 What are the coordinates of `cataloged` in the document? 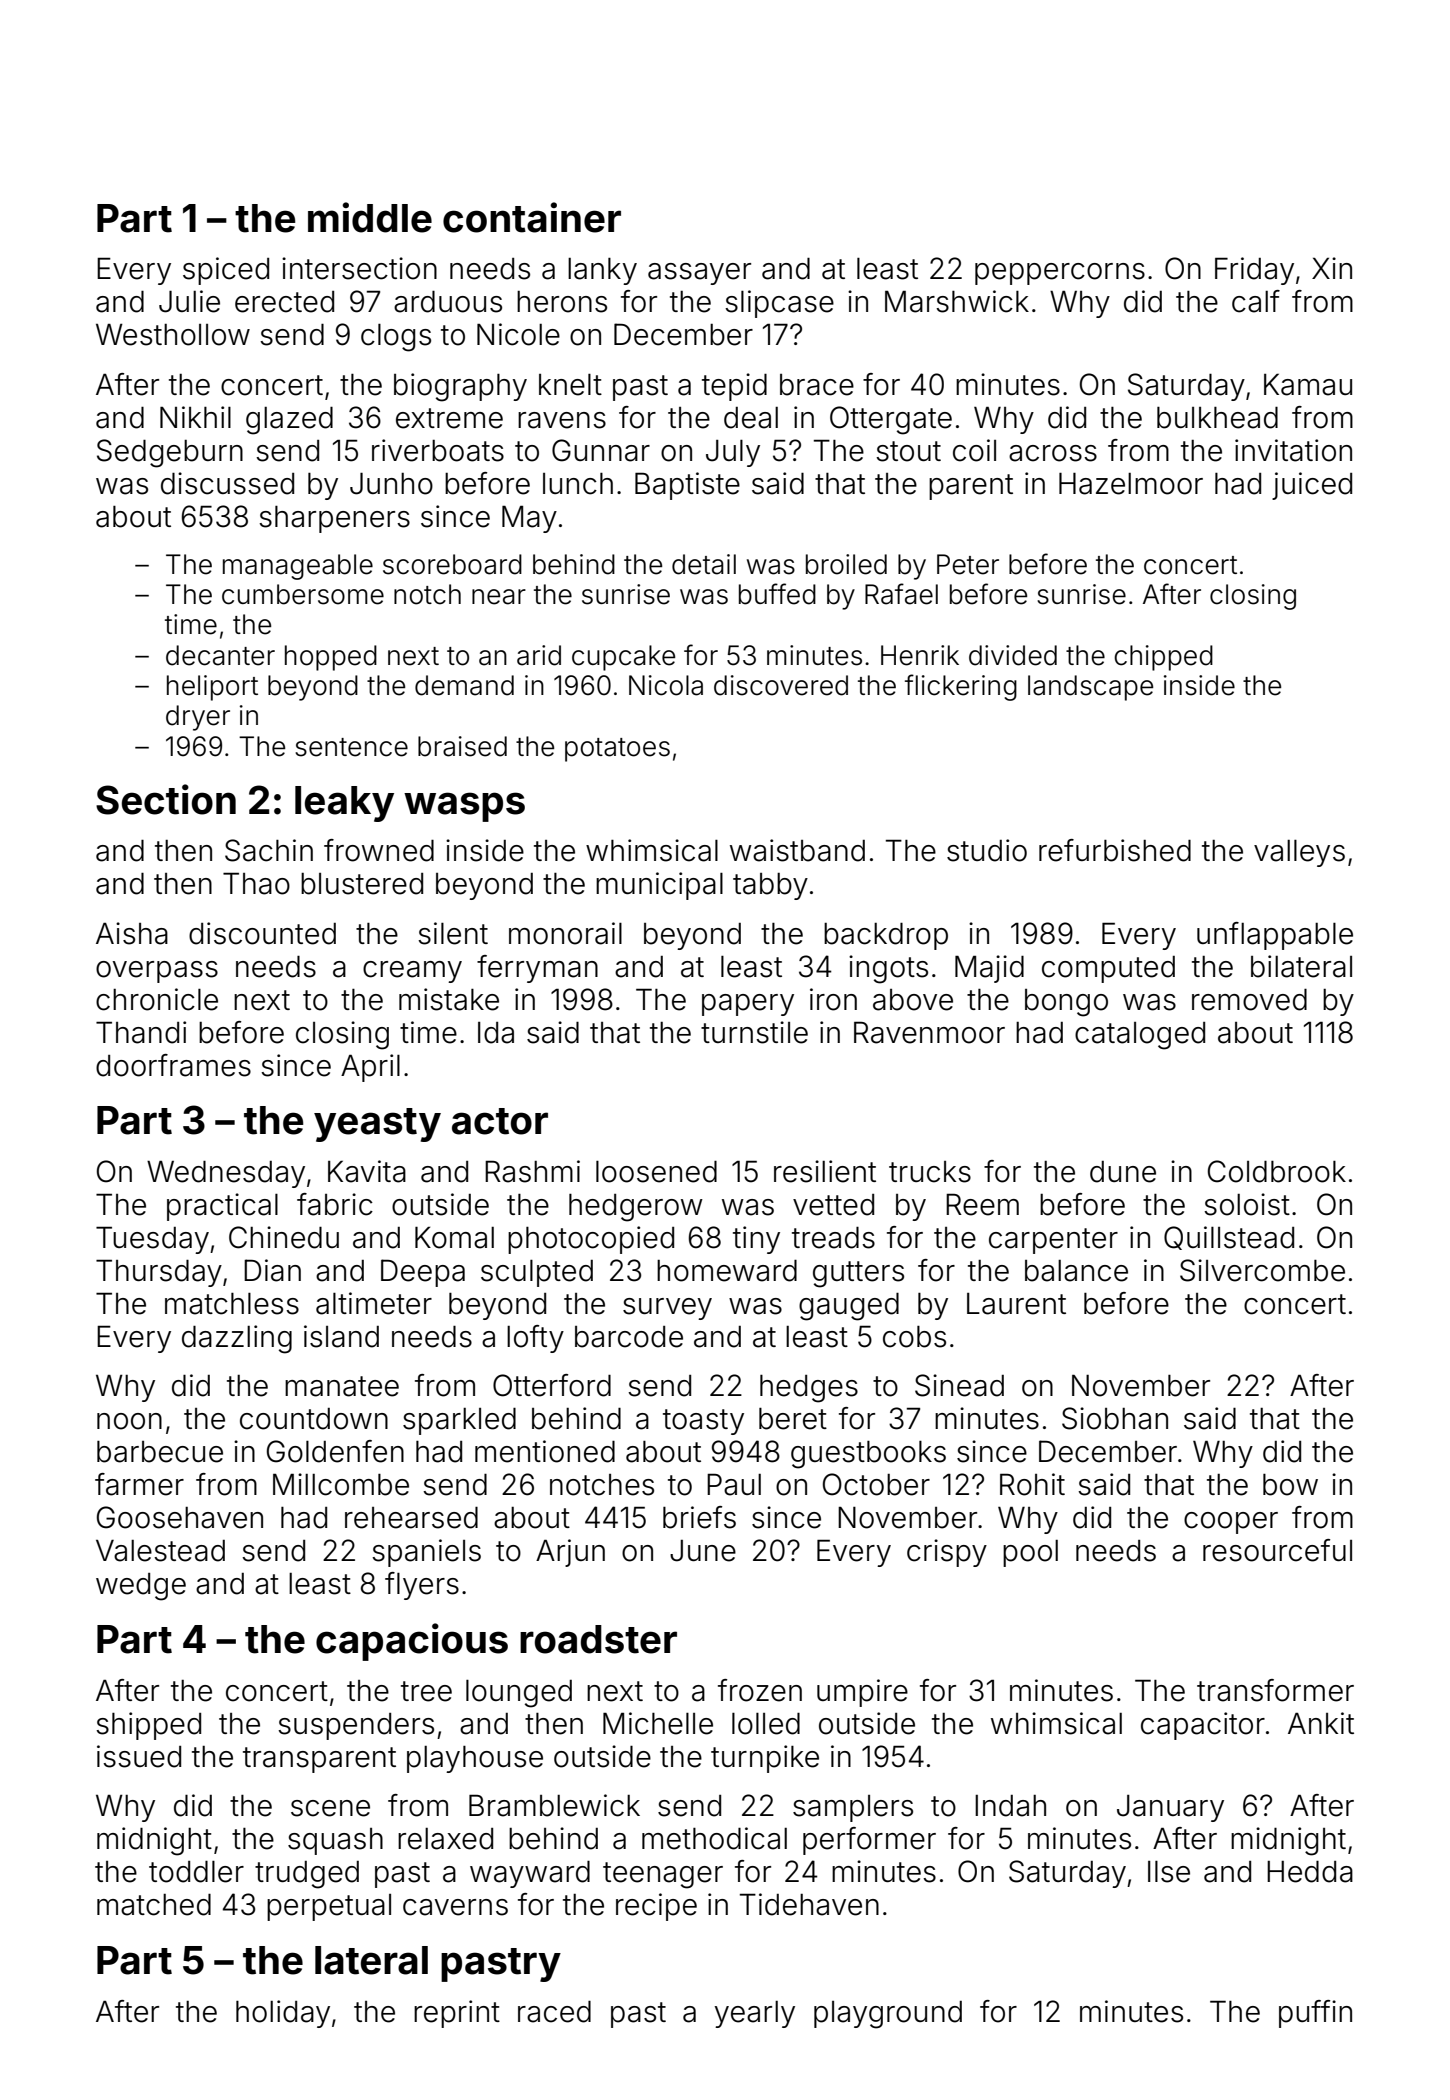 It's located at (1140, 1036).
